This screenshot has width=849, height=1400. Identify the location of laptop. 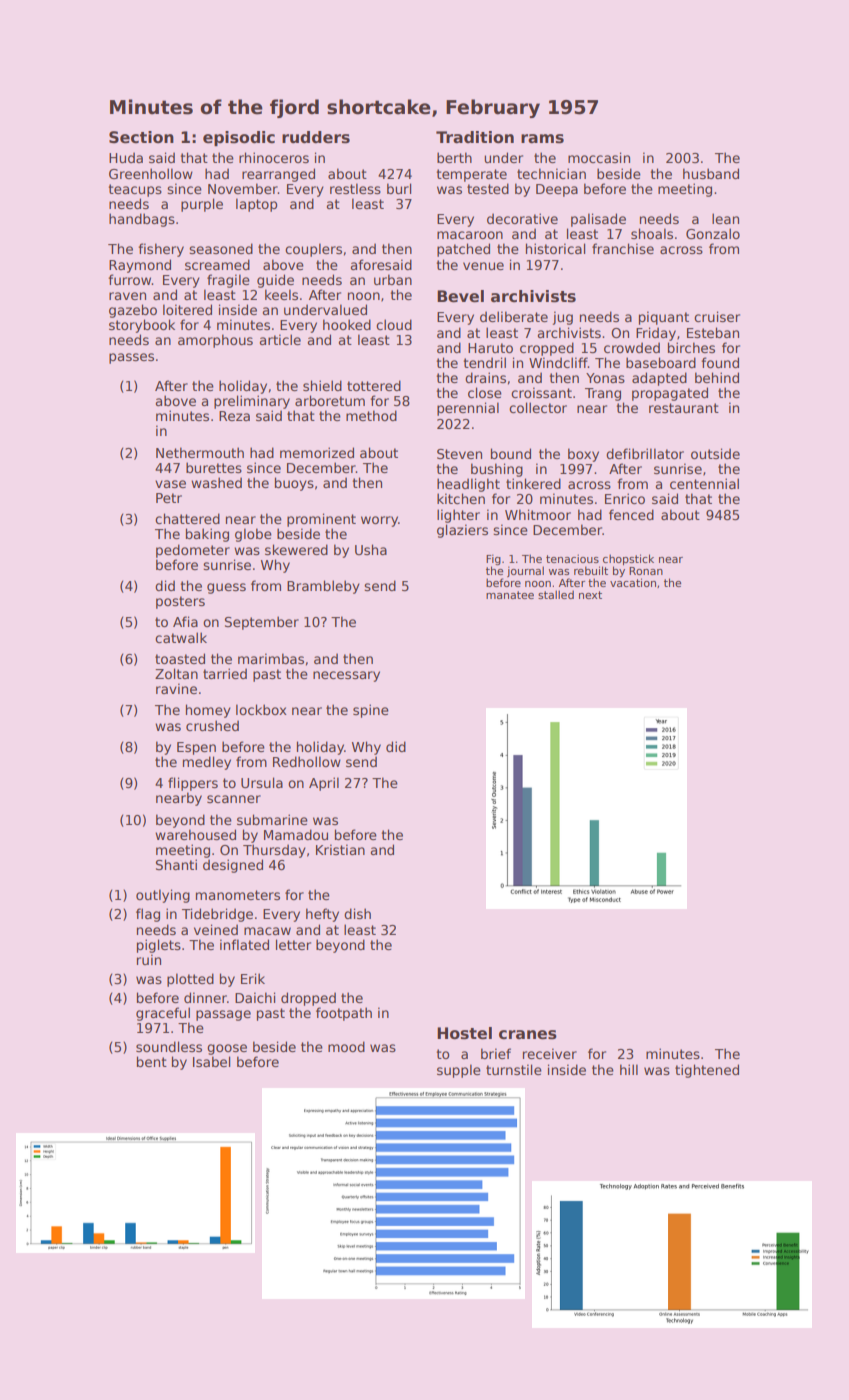
(256, 205).
